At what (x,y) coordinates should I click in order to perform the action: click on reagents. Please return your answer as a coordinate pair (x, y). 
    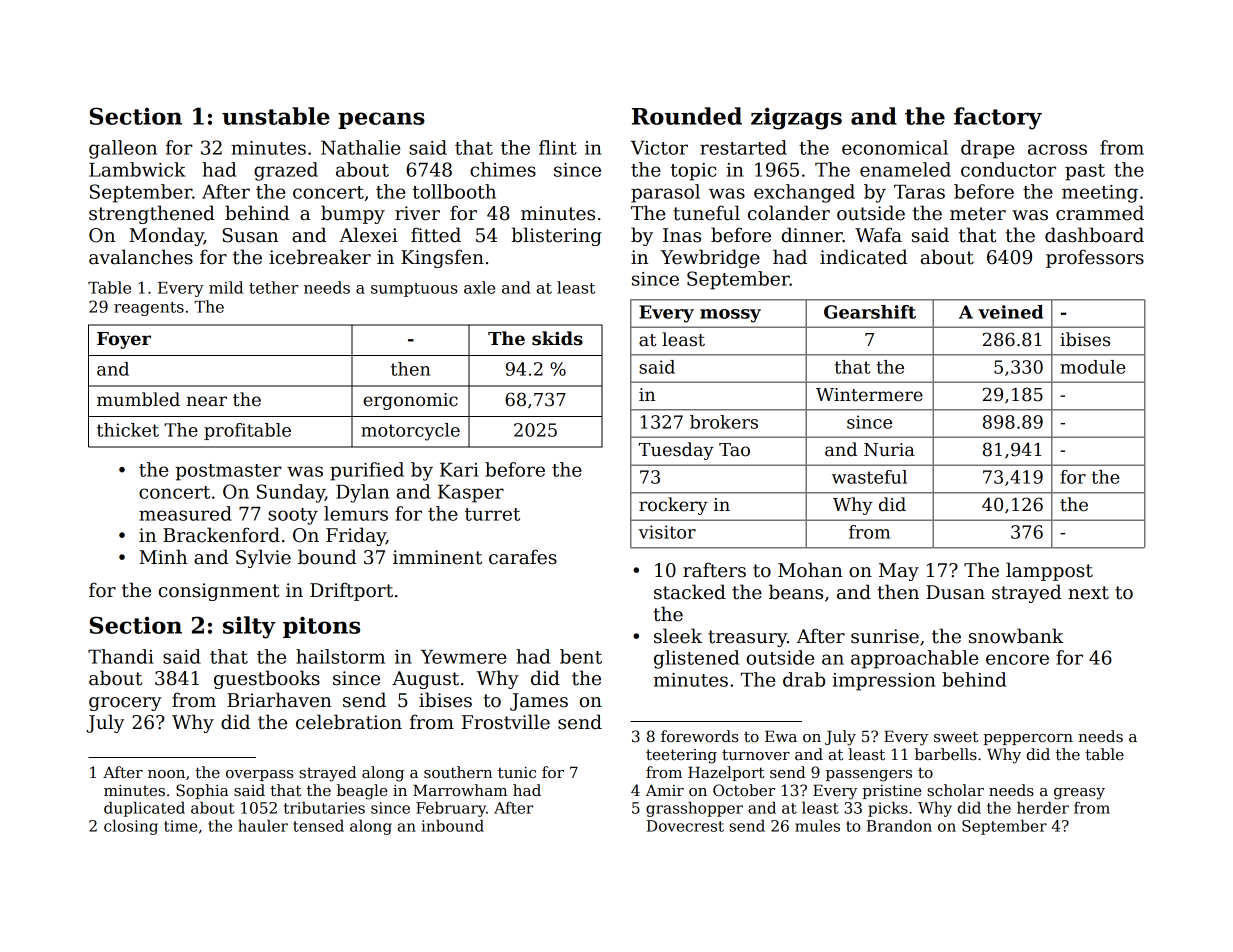
    Looking at the image, I should click on (149, 309).
